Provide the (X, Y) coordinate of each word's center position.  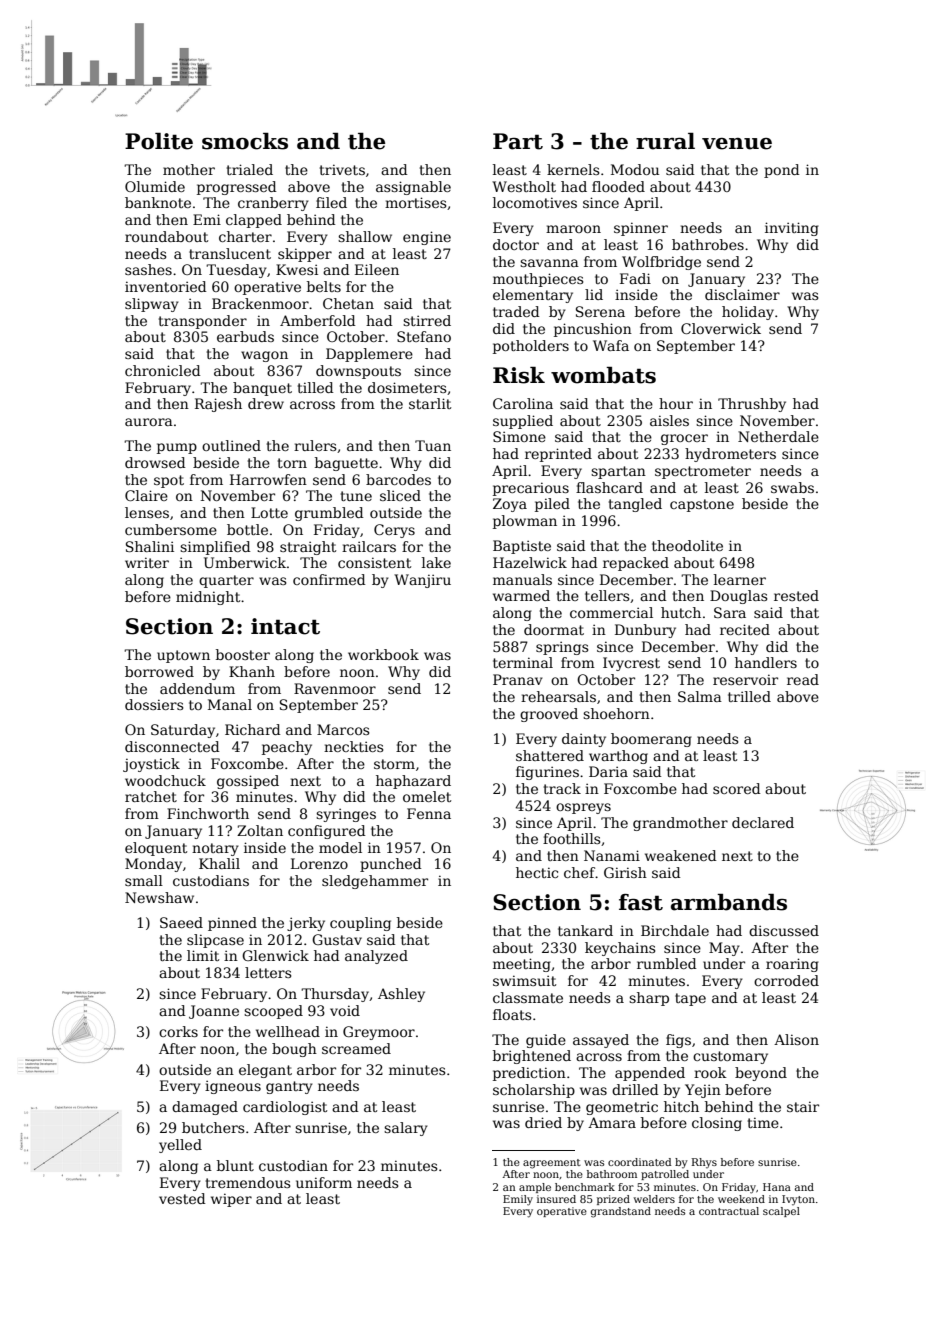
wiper (231, 1200)
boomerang (651, 740)
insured (556, 1199)
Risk (519, 375)
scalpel (781, 1212)
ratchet (151, 796)
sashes (148, 269)
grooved (549, 715)
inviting (792, 229)
